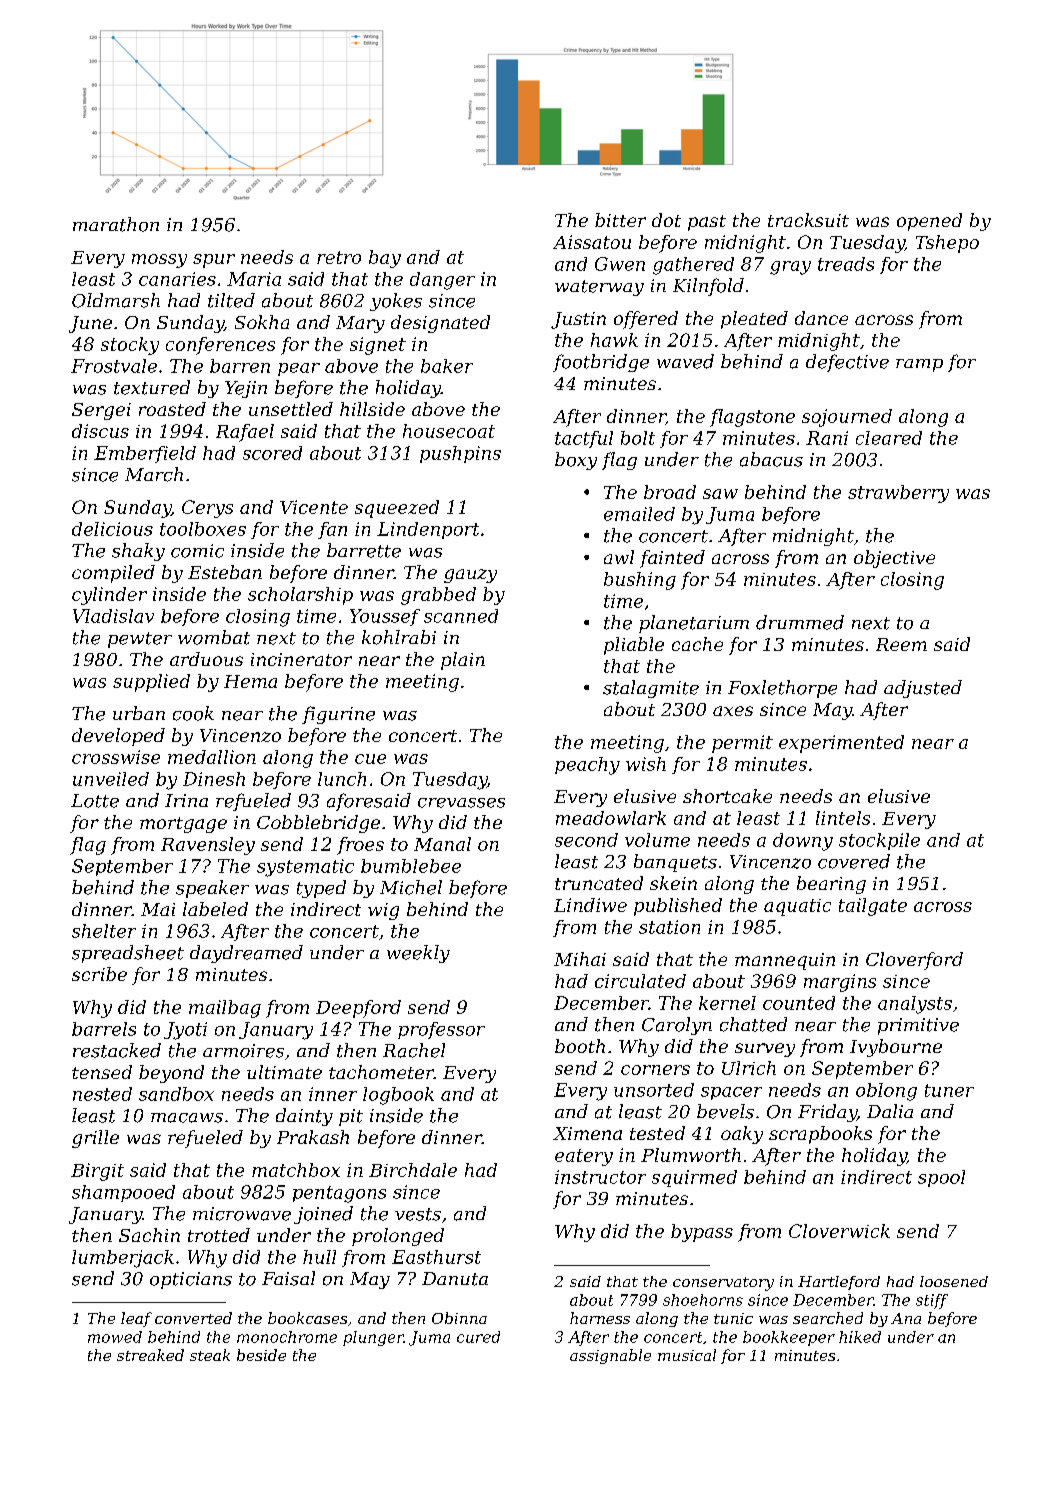  What do you see at coordinates (639, 514) in the page?
I see `emailed` at bounding box center [639, 514].
